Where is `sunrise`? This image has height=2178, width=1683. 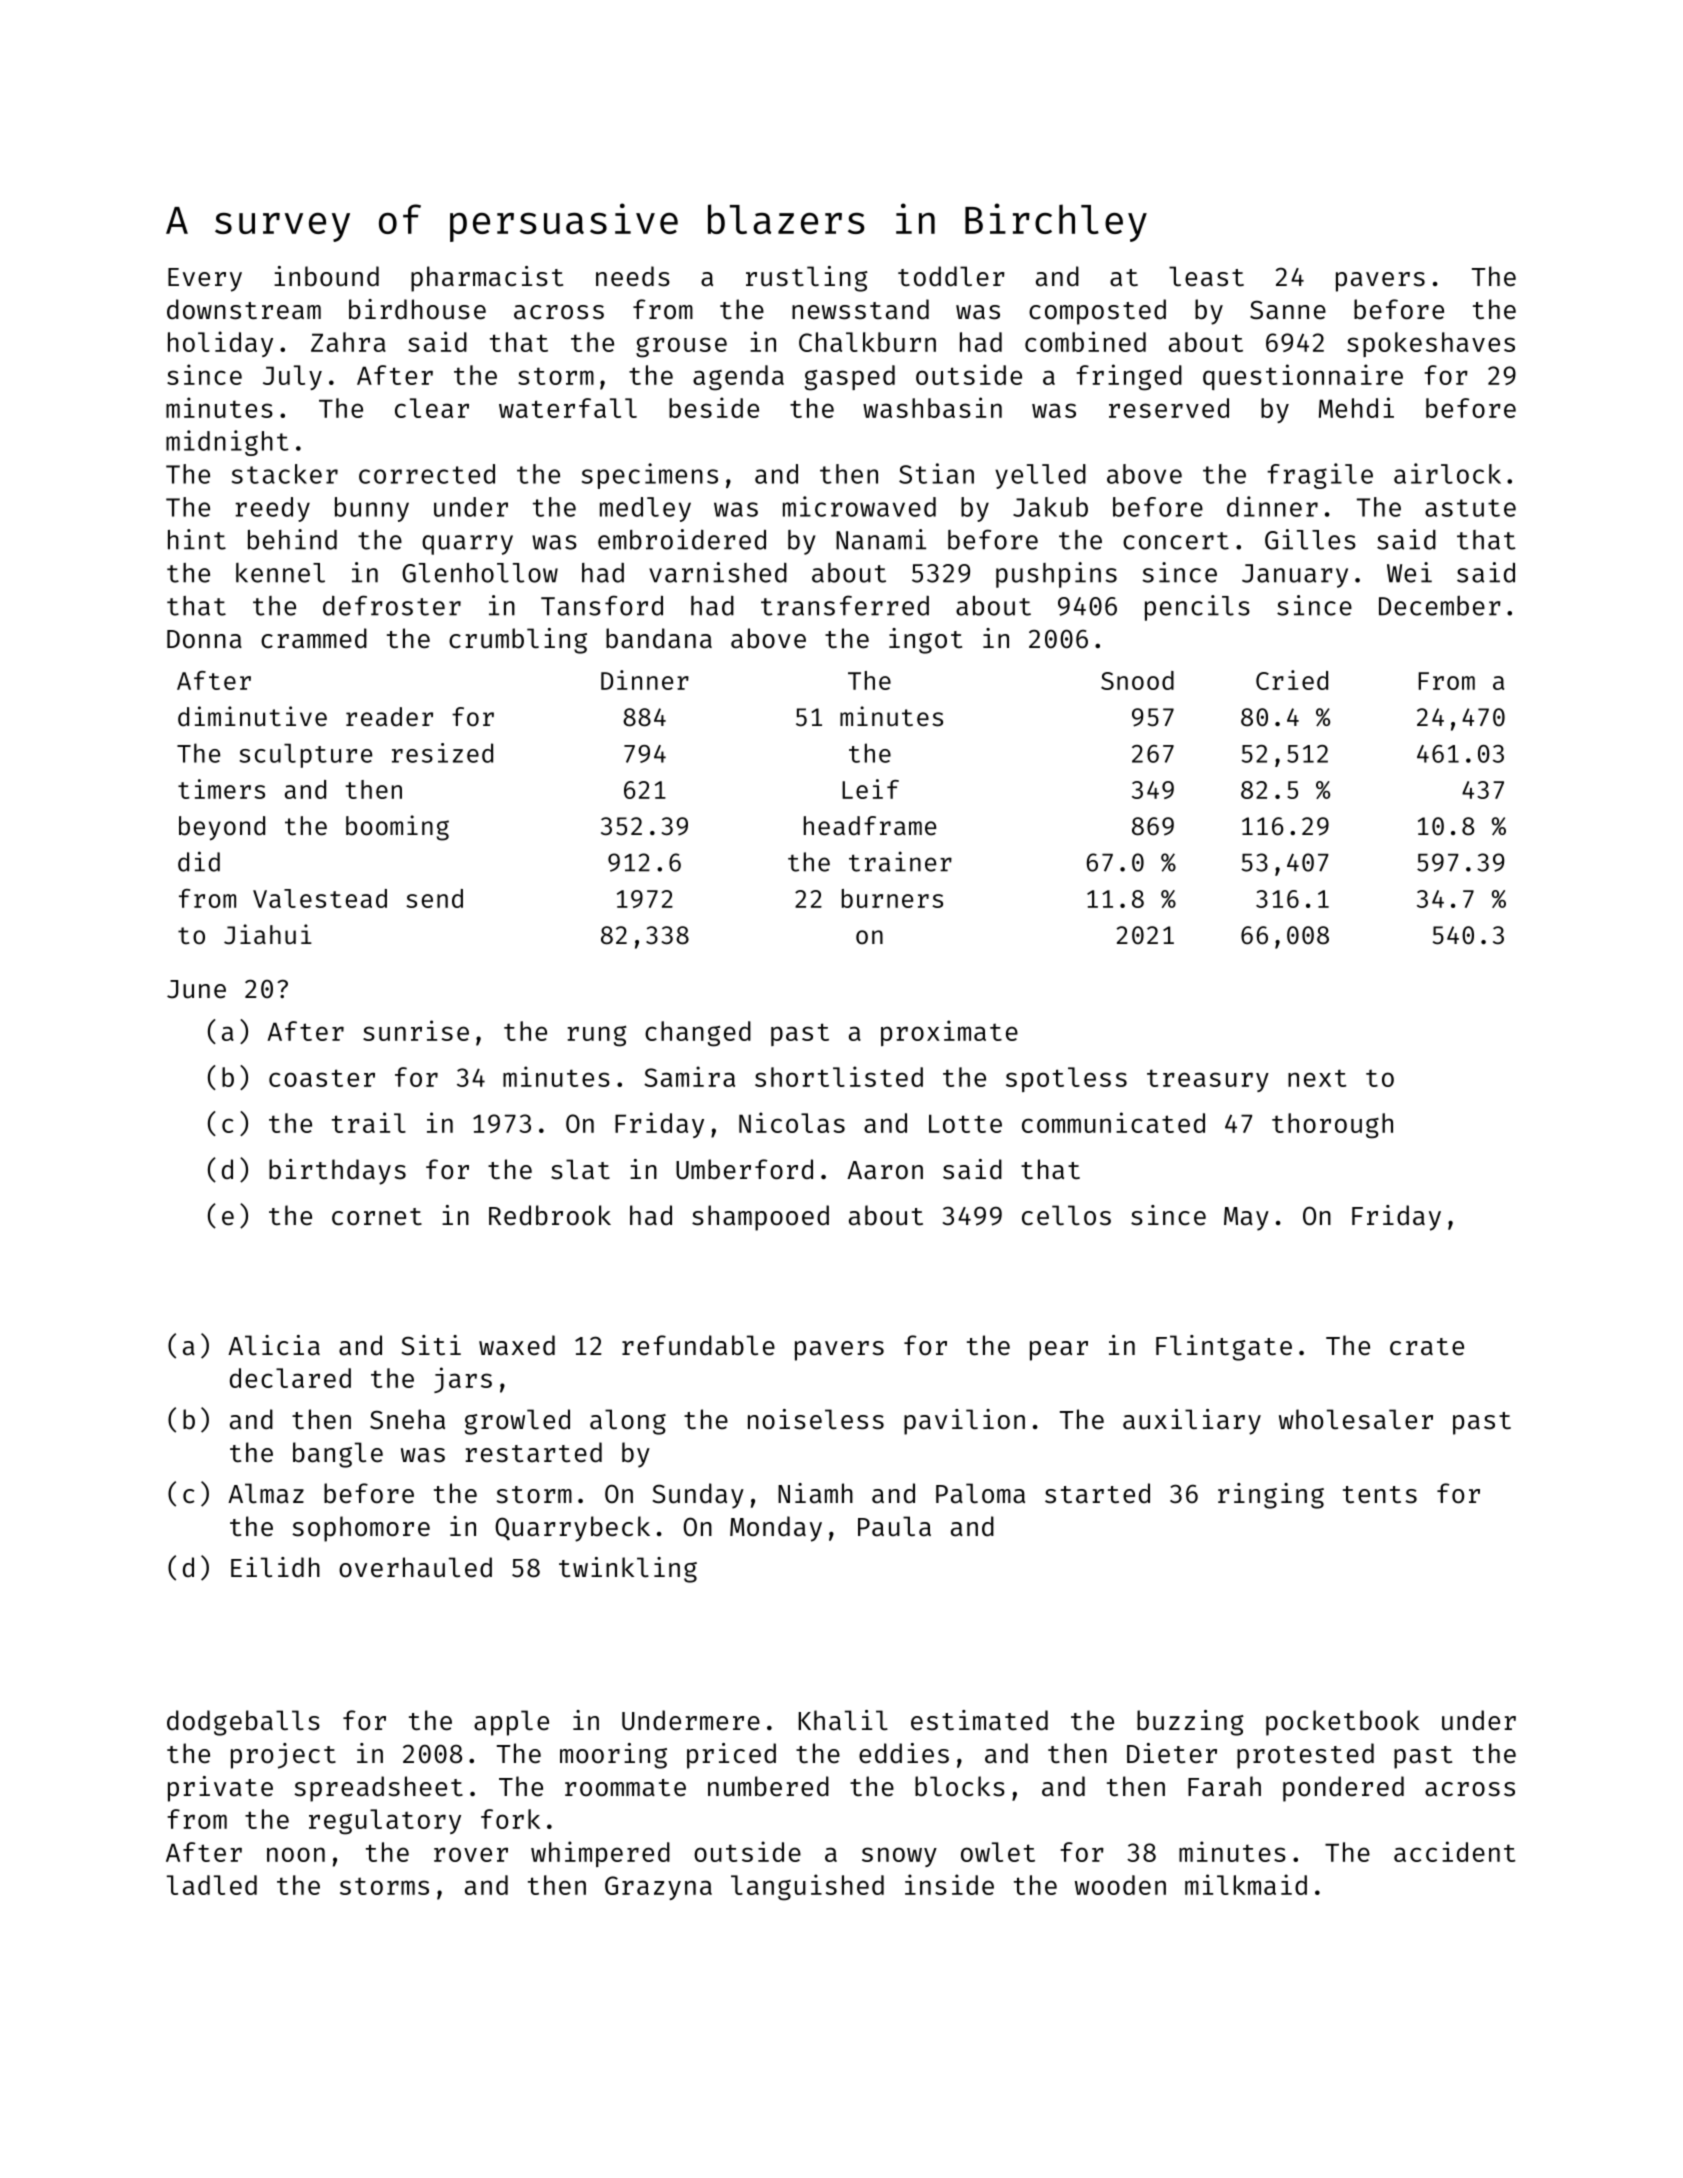
sunrise is located at coordinates (416, 1030).
